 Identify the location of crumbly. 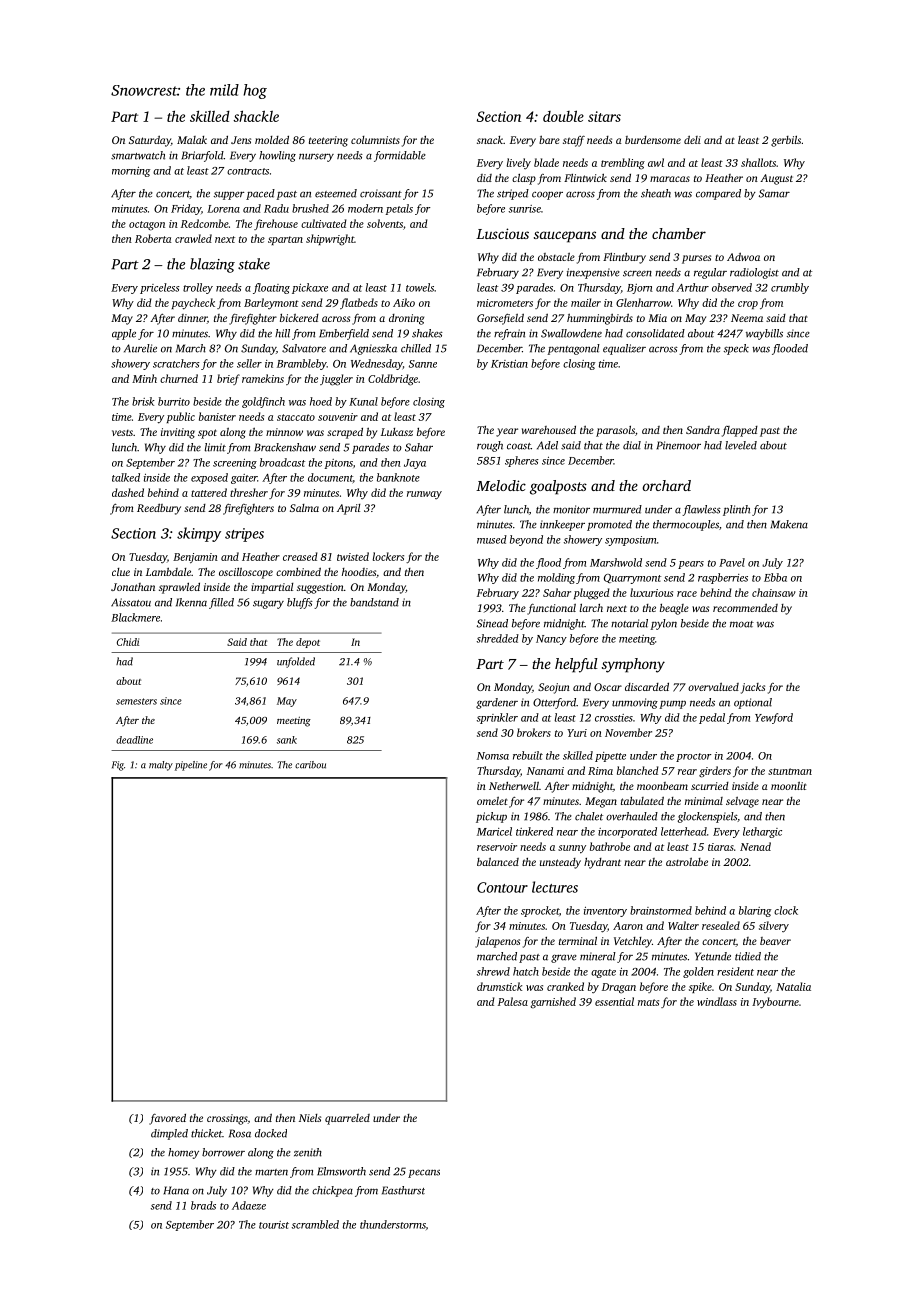
(790, 288).
